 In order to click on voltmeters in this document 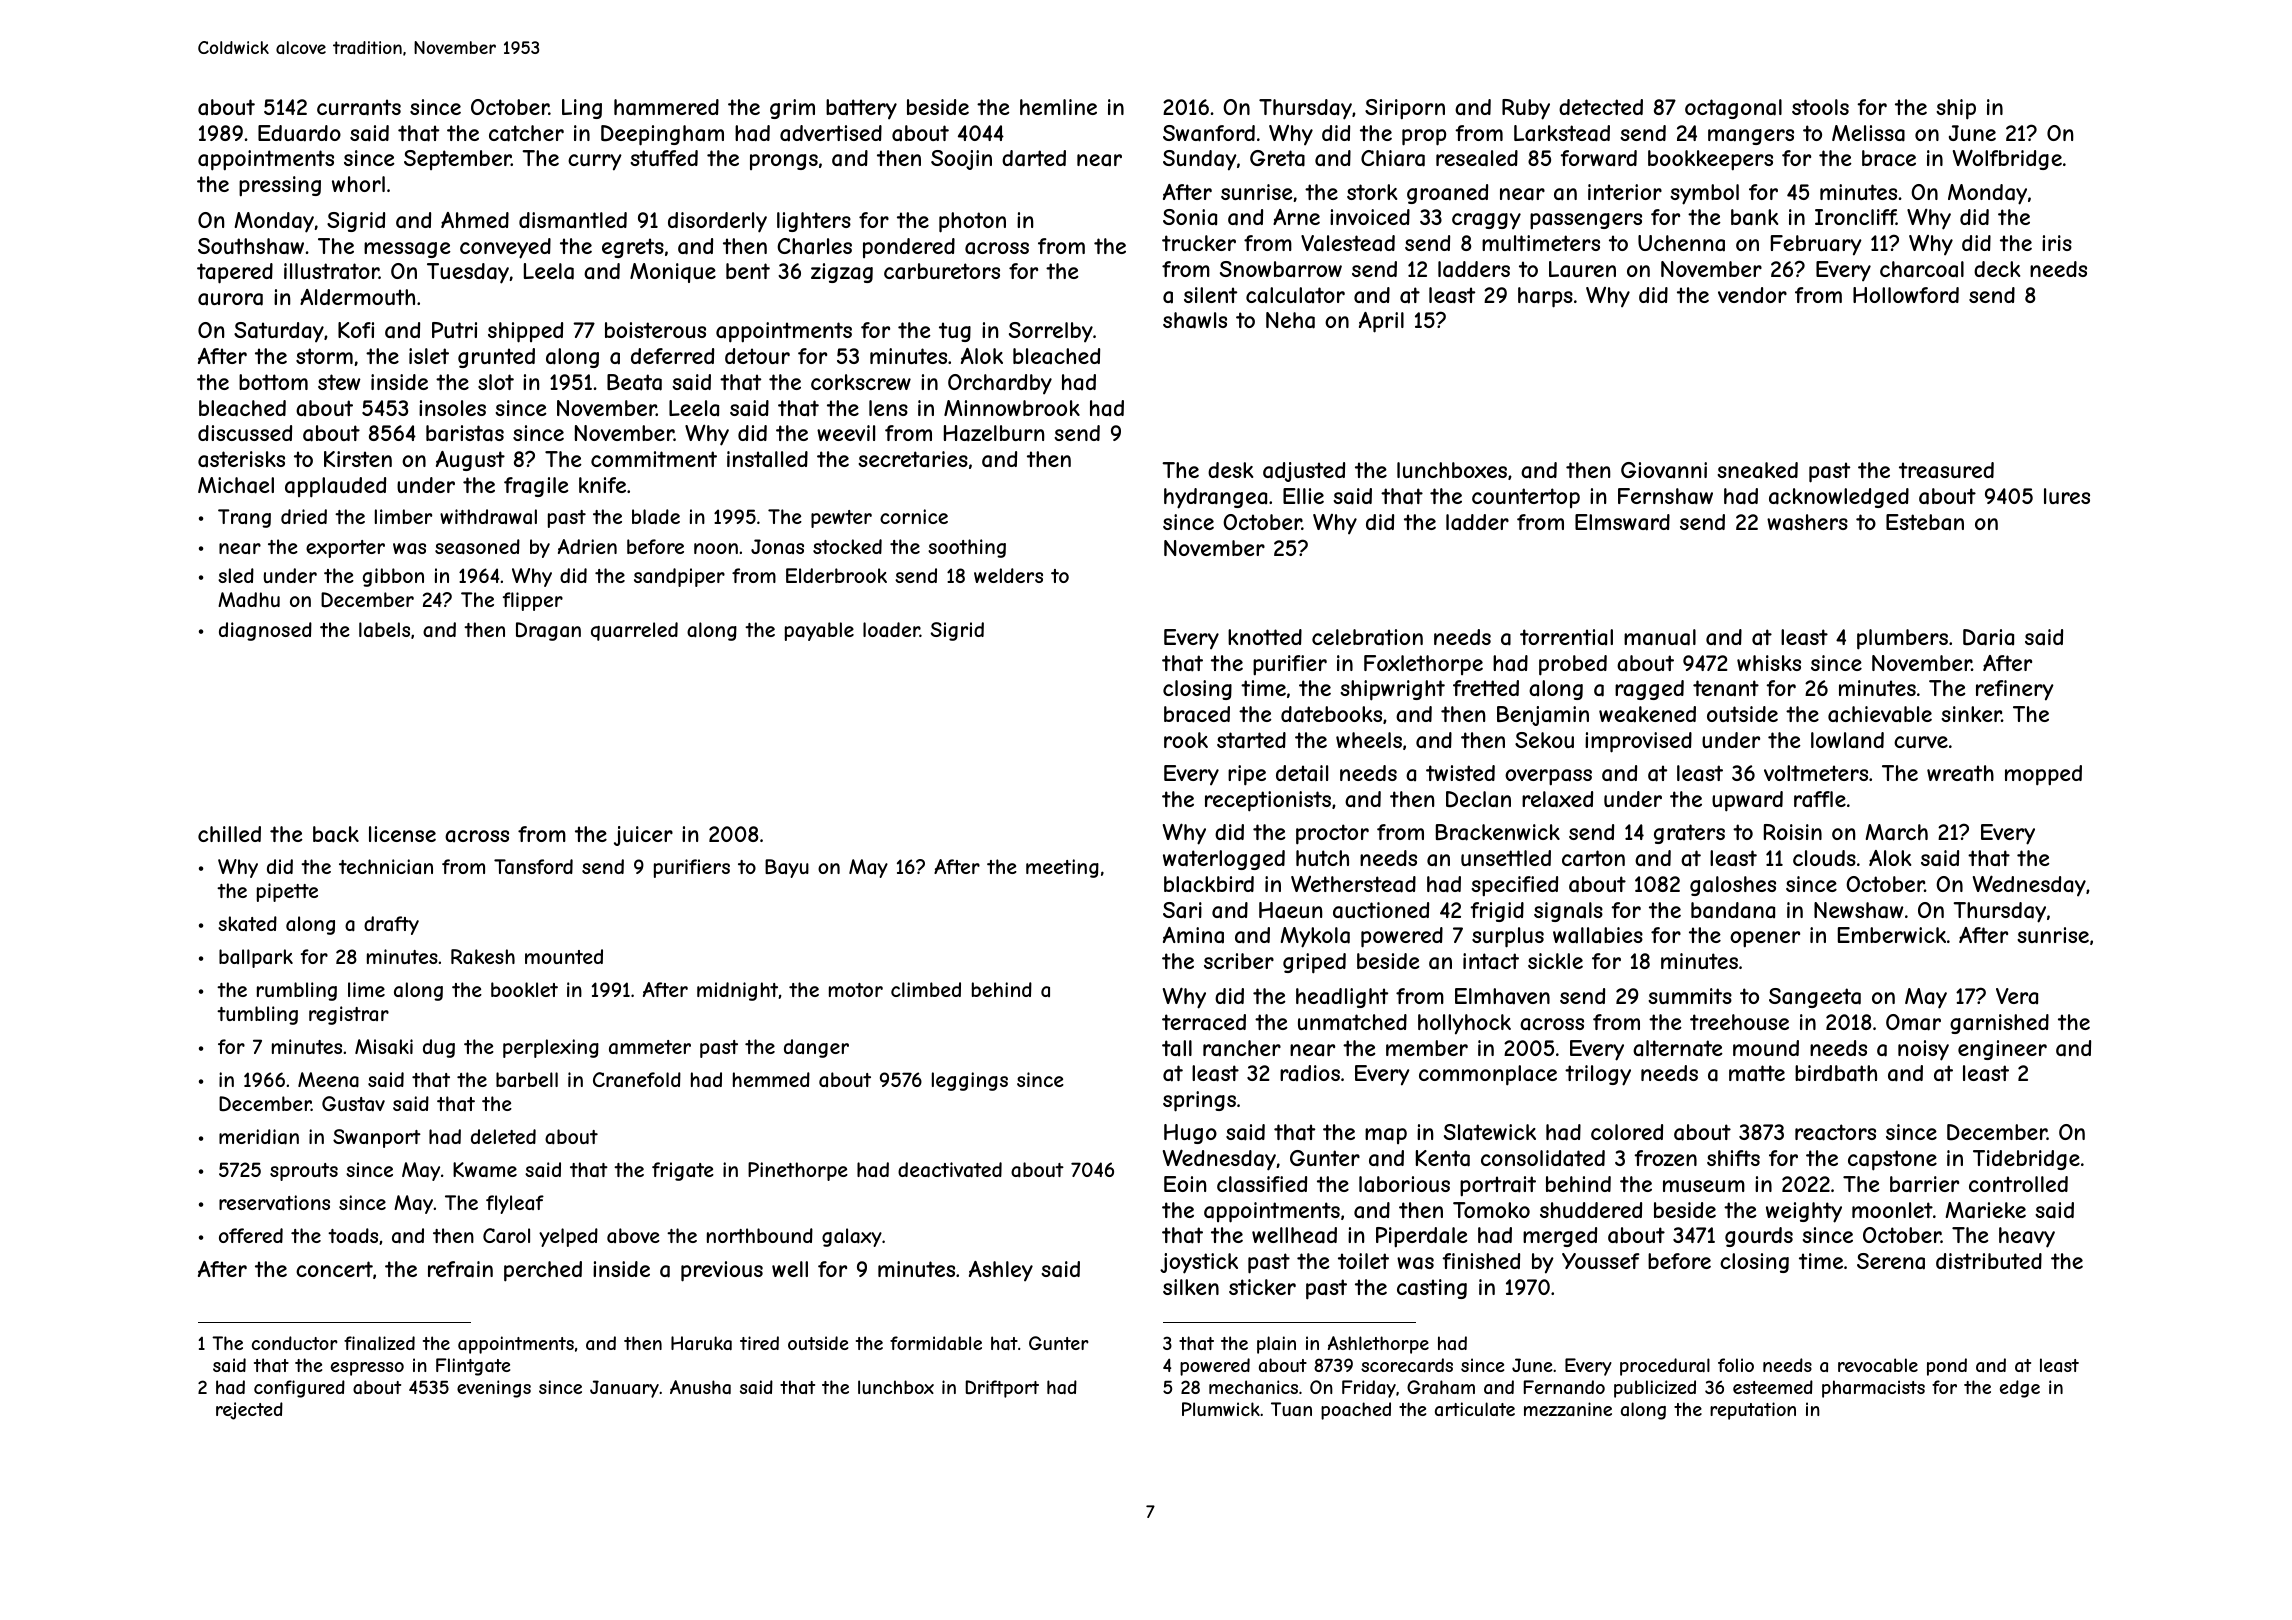, I will do `click(1816, 773)`.
